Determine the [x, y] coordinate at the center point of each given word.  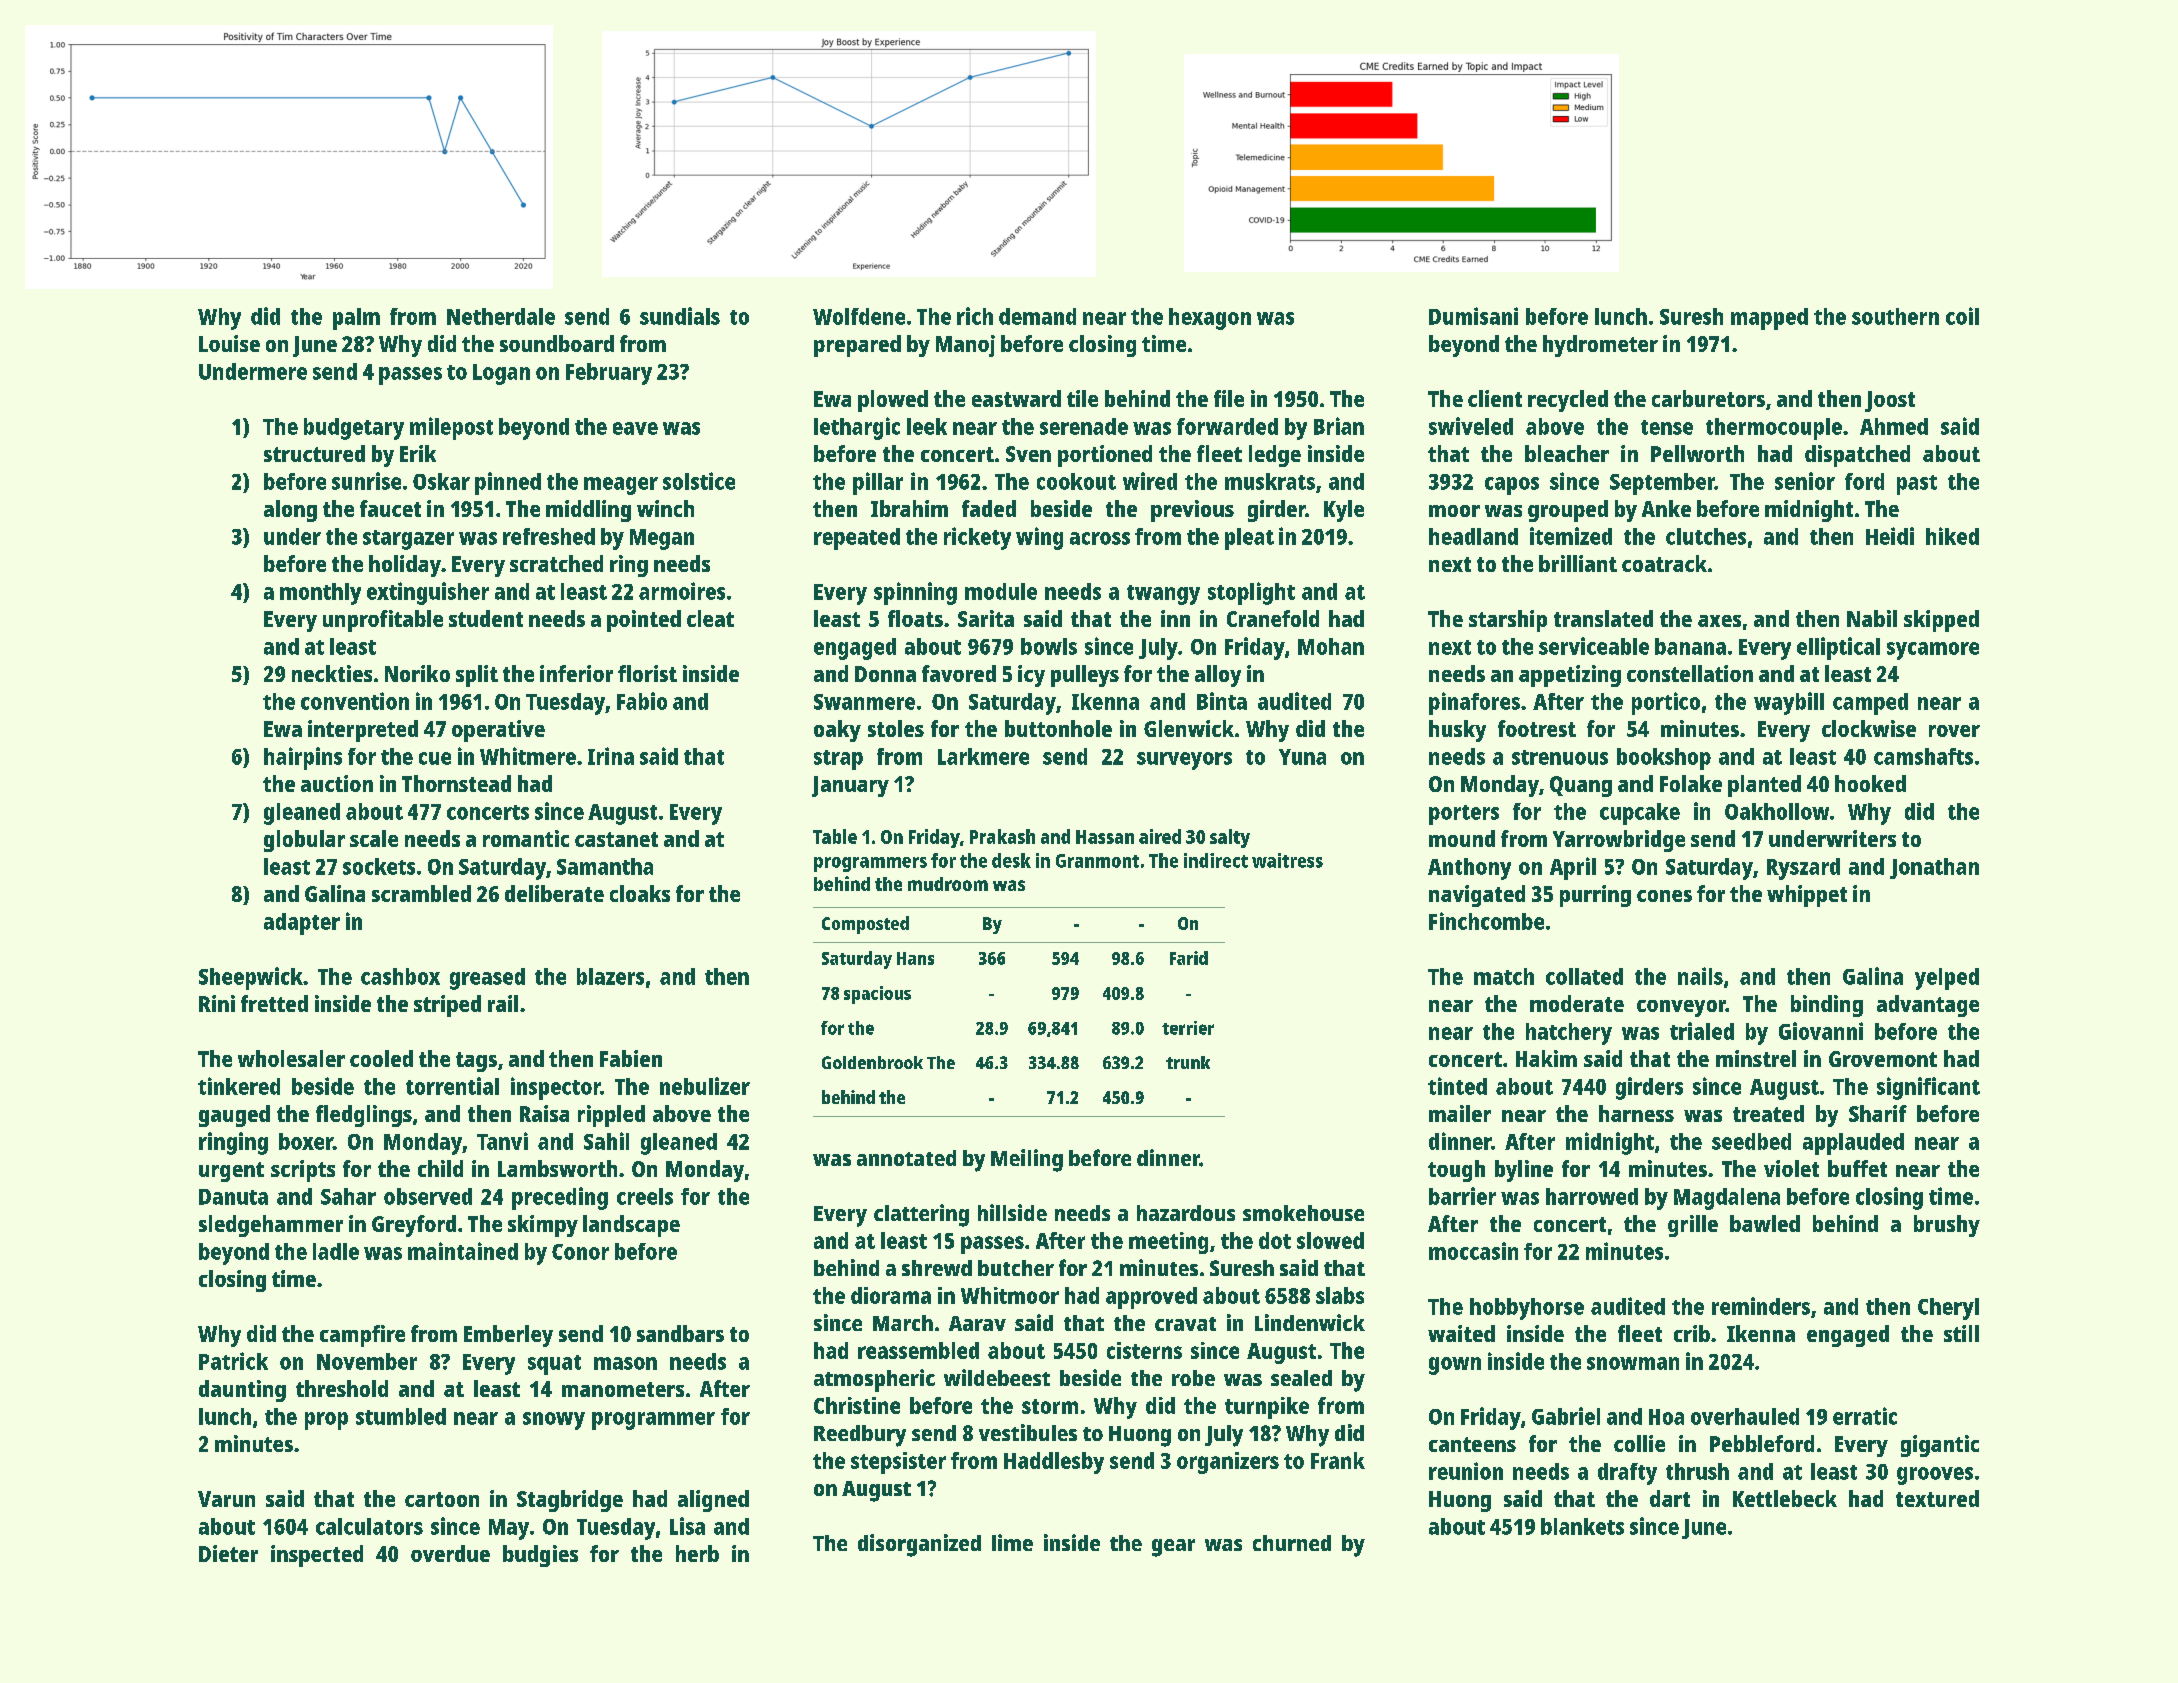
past [1917, 485]
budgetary [354, 429]
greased [487, 979]
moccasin [1473, 1251]
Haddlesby [1054, 1463]
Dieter [228, 1553]
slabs [1340, 1295]
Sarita [986, 618]
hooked [1870, 783]
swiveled [1471, 426]
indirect [1216, 860]
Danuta [233, 1197]
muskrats [1270, 481]
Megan [662, 539]
